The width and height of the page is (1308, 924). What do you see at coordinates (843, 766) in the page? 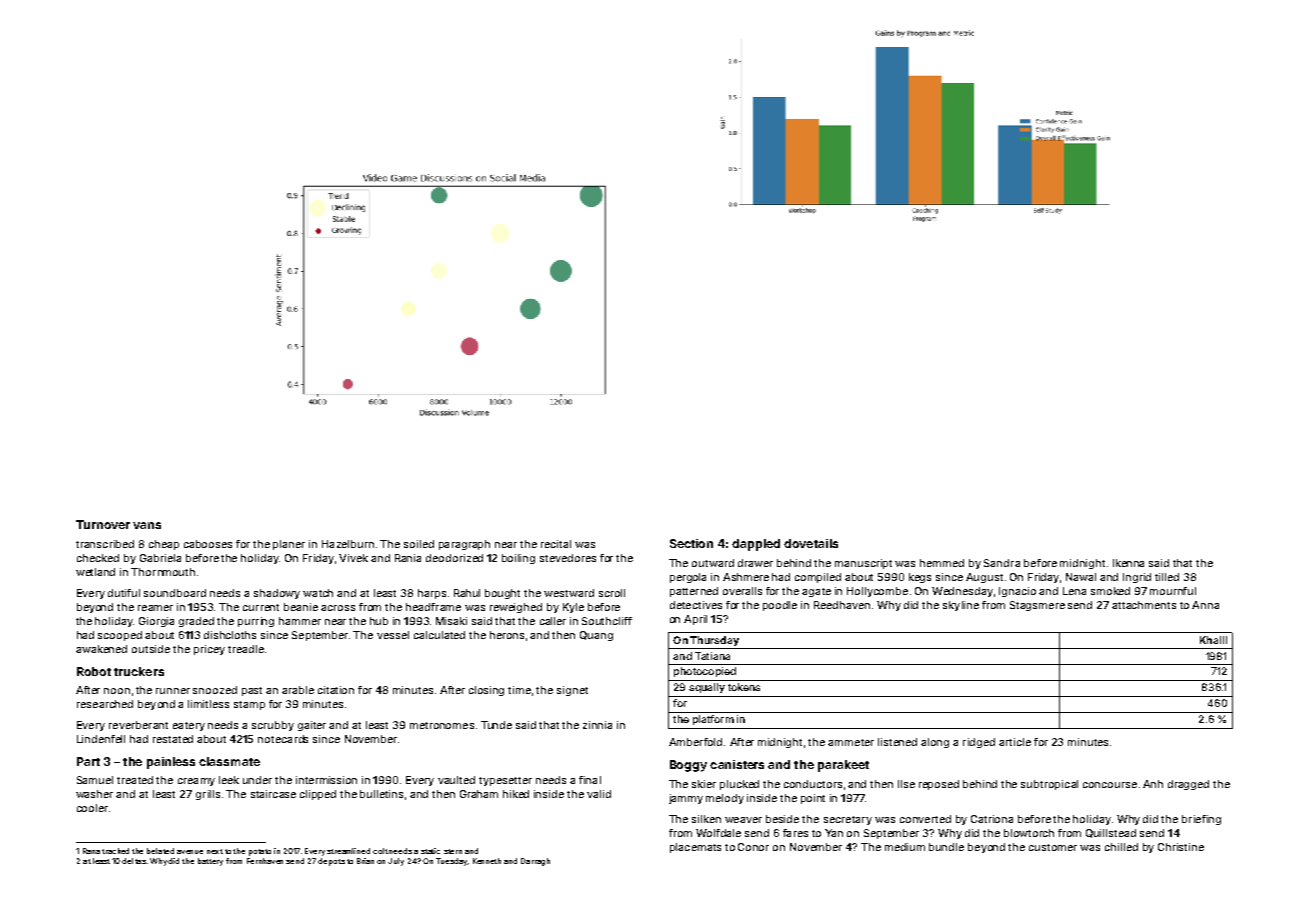
I see `parakeet` at bounding box center [843, 766].
